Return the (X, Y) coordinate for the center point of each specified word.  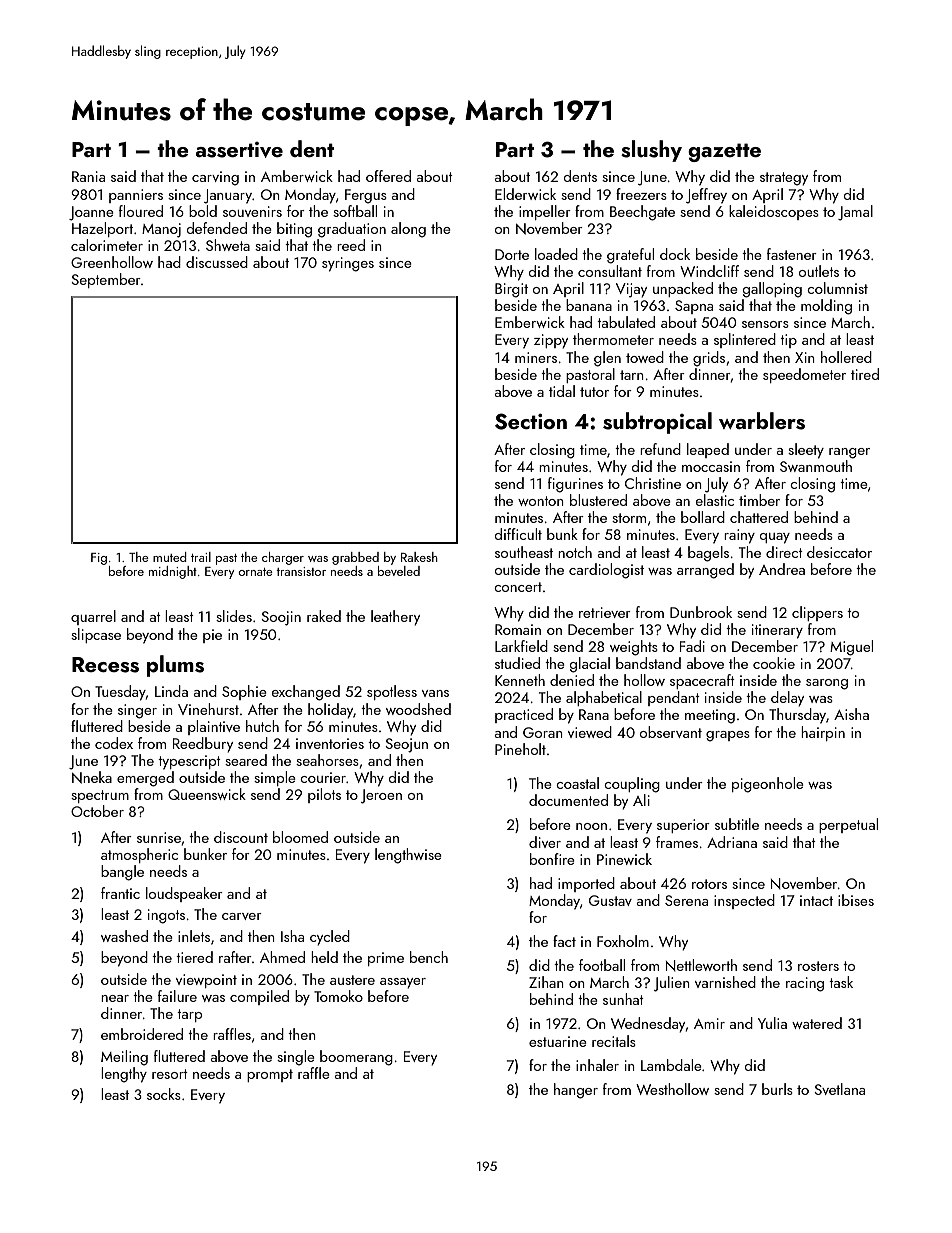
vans (435, 693)
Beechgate (642, 213)
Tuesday (120, 693)
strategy (784, 179)
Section (531, 421)
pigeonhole (768, 785)
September (106, 280)
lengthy (124, 1075)
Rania (88, 176)
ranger (849, 453)
